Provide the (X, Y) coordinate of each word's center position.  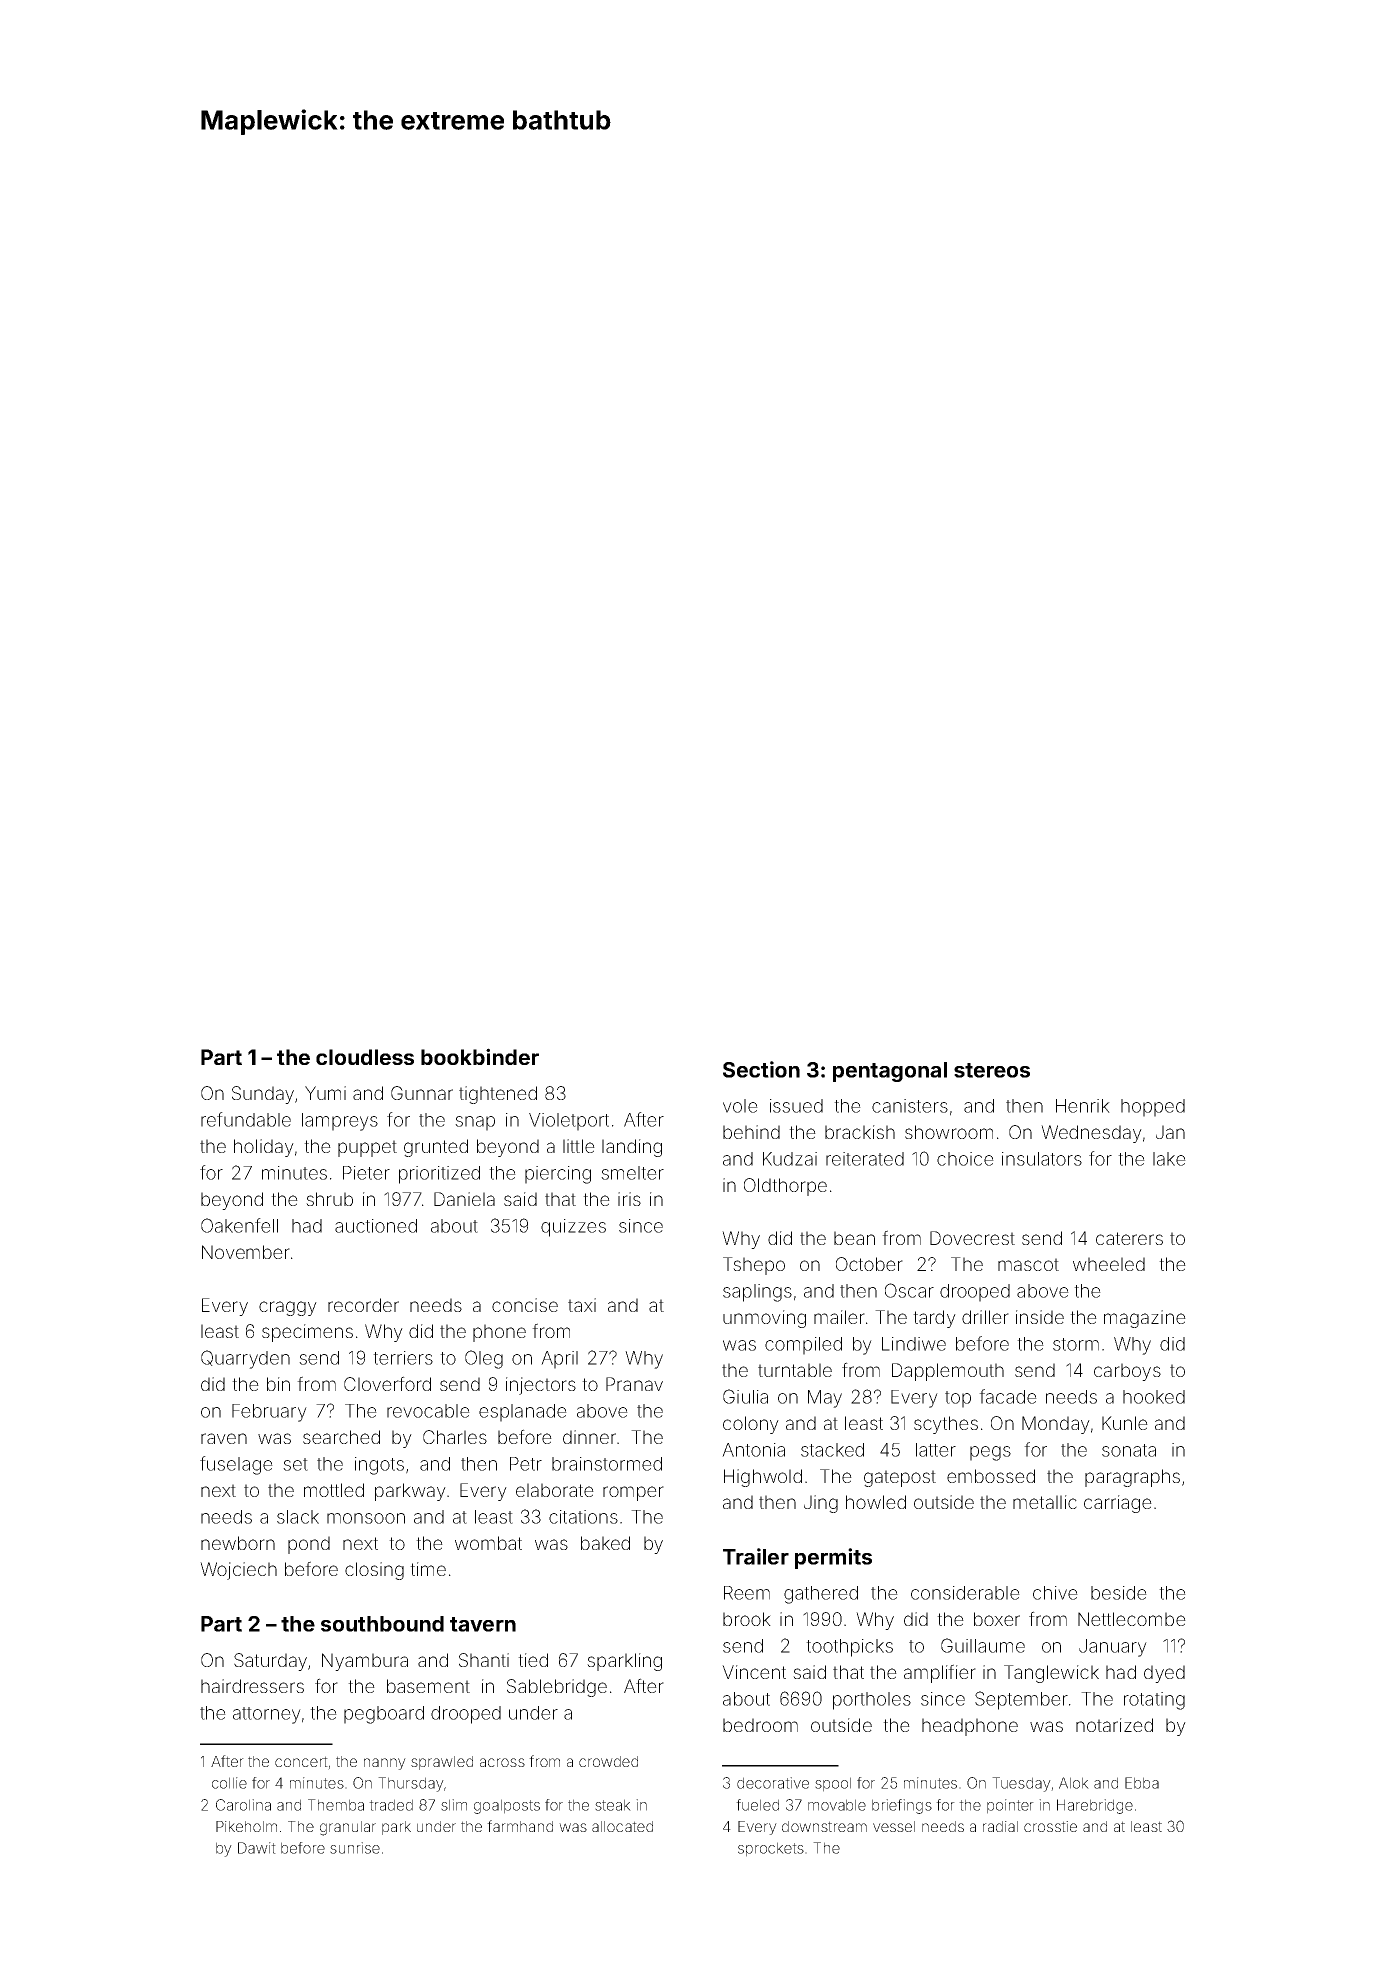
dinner (589, 1437)
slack (298, 1517)
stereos (992, 1070)
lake (1169, 1159)
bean (854, 1238)
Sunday (263, 1095)
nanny (385, 1764)
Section (761, 1069)
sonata (1129, 1450)
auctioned (376, 1226)
